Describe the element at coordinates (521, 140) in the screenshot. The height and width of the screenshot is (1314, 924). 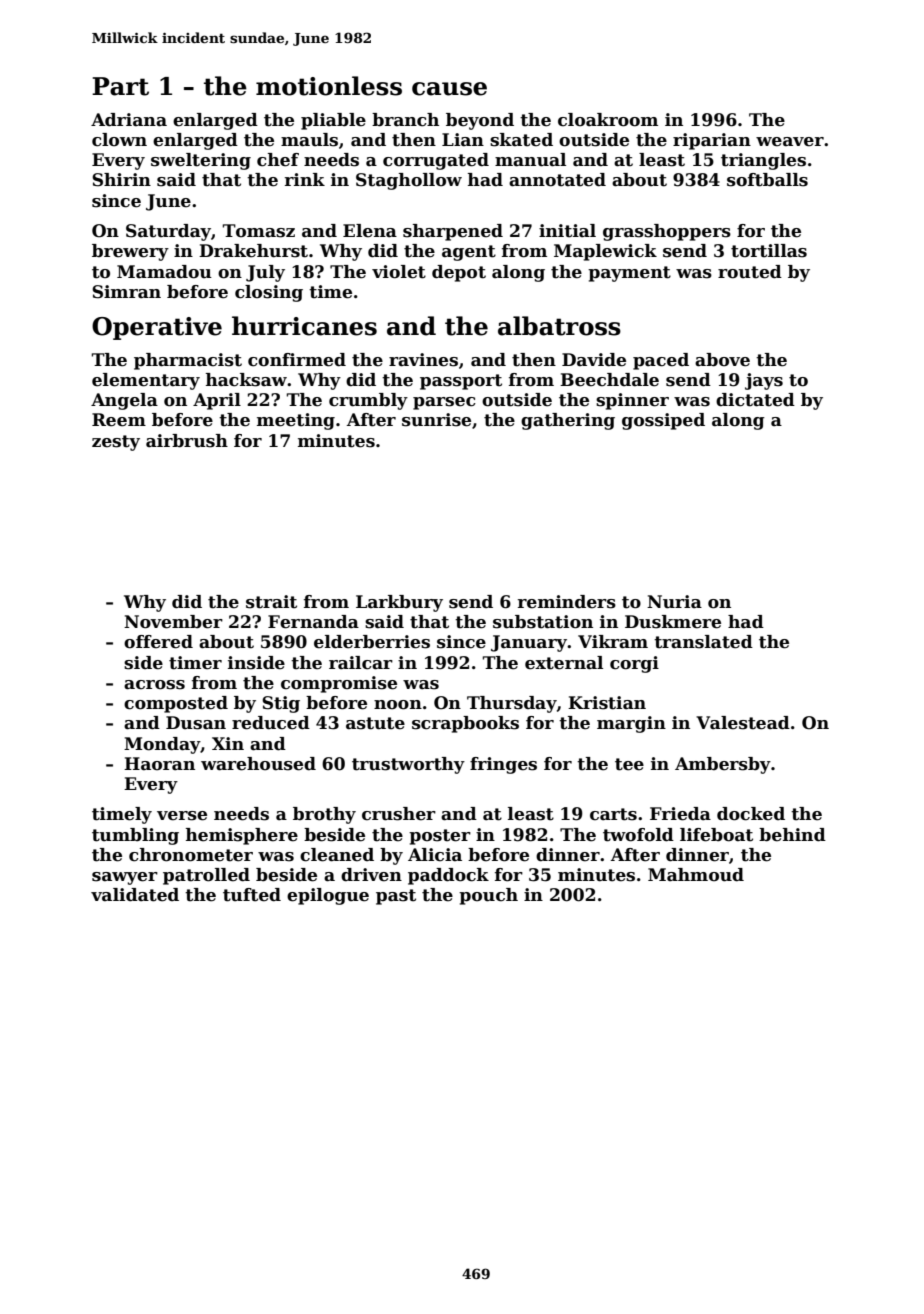
I see `skated` at that location.
